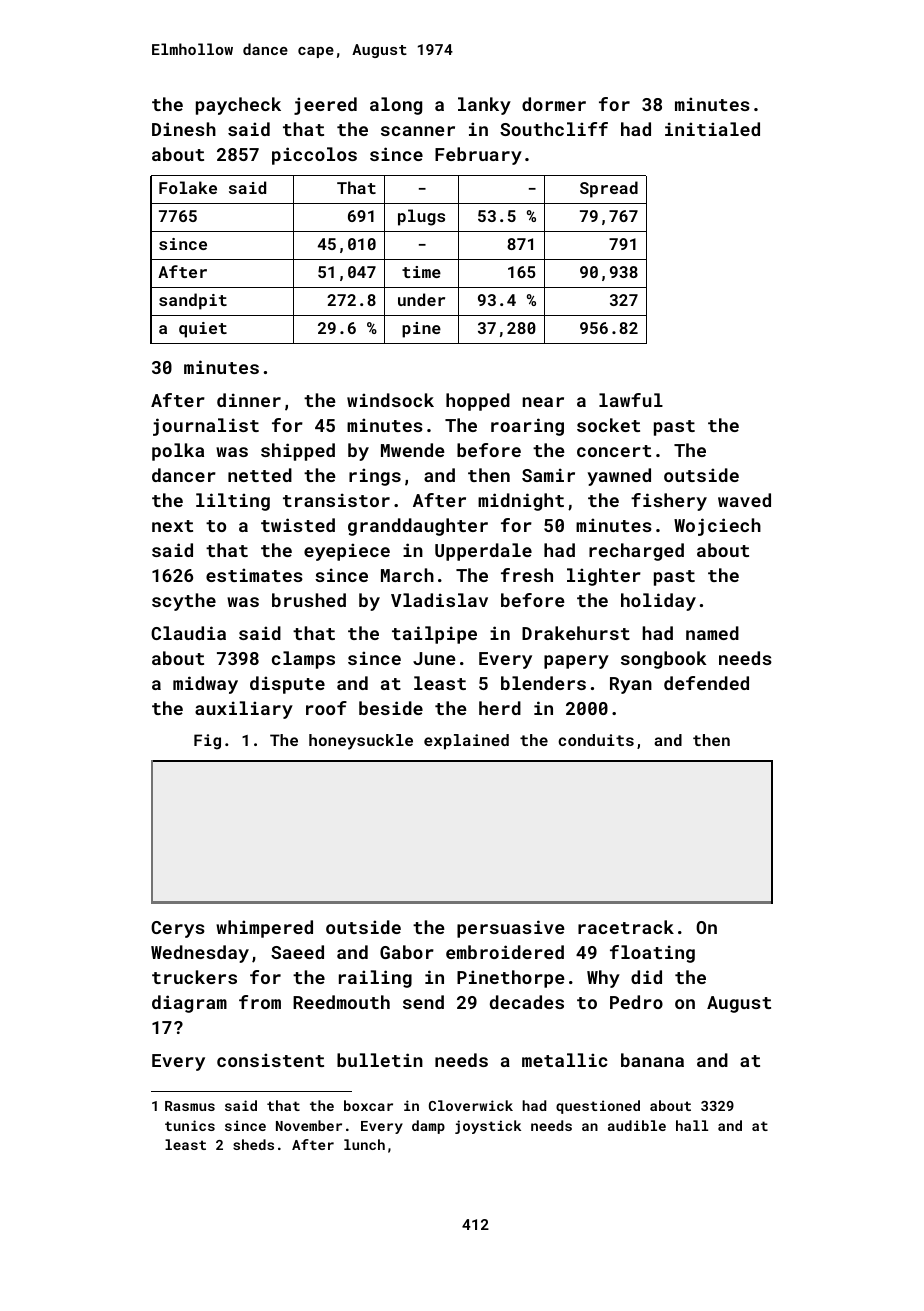 This page has height=1311, width=924. I want to click on Dinesh, so click(184, 129).
